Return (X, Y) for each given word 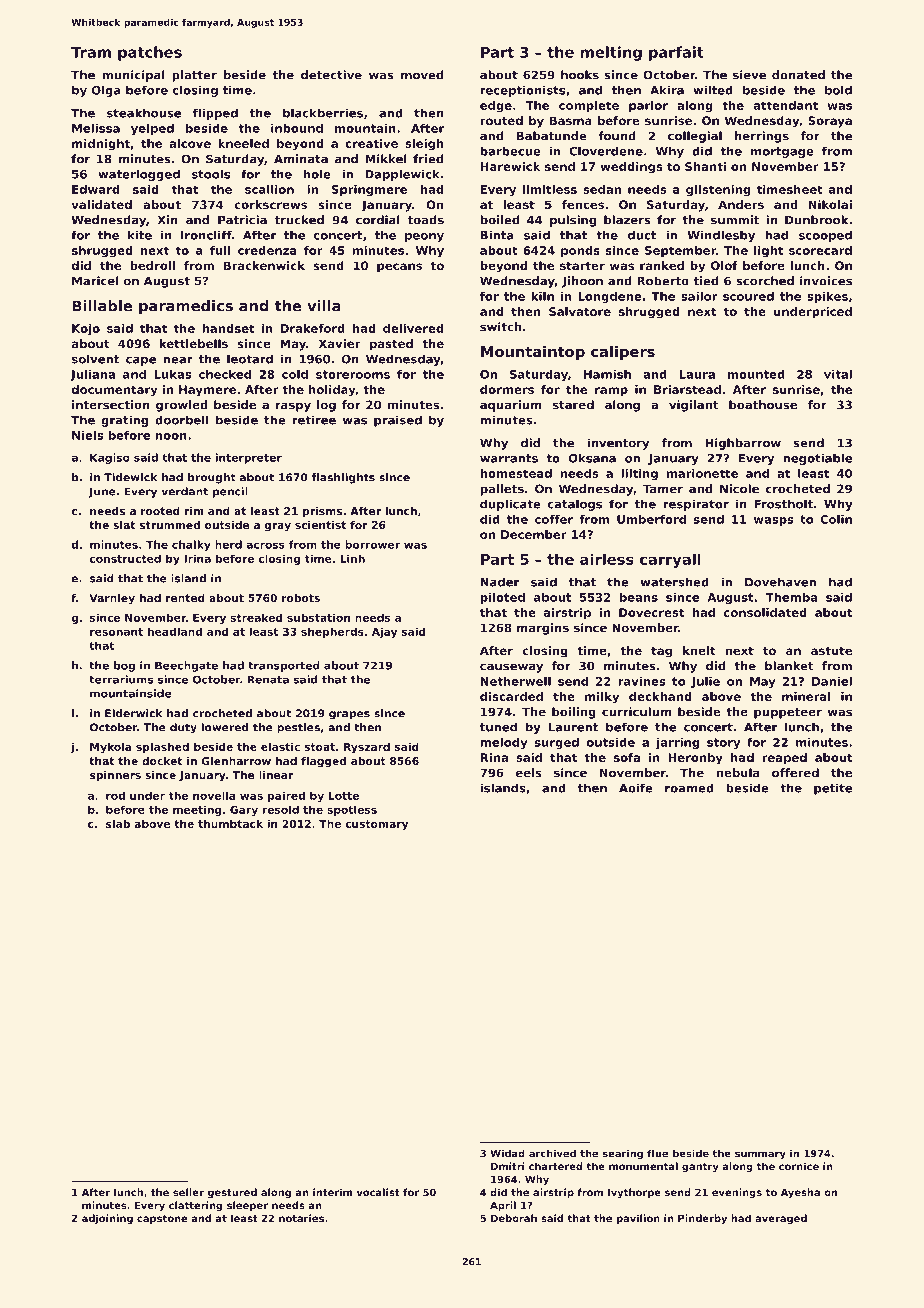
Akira (667, 90)
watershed (674, 582)
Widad (507, 1153)
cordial (378, 220)
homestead (516, 473)
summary (760, 1155)
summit (735, 220)
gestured (232, 1193)
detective (331, 75)
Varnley (112, 599)
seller (188, 1192)
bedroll (152, 265)
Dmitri (507, 1166)
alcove (190, 143)
